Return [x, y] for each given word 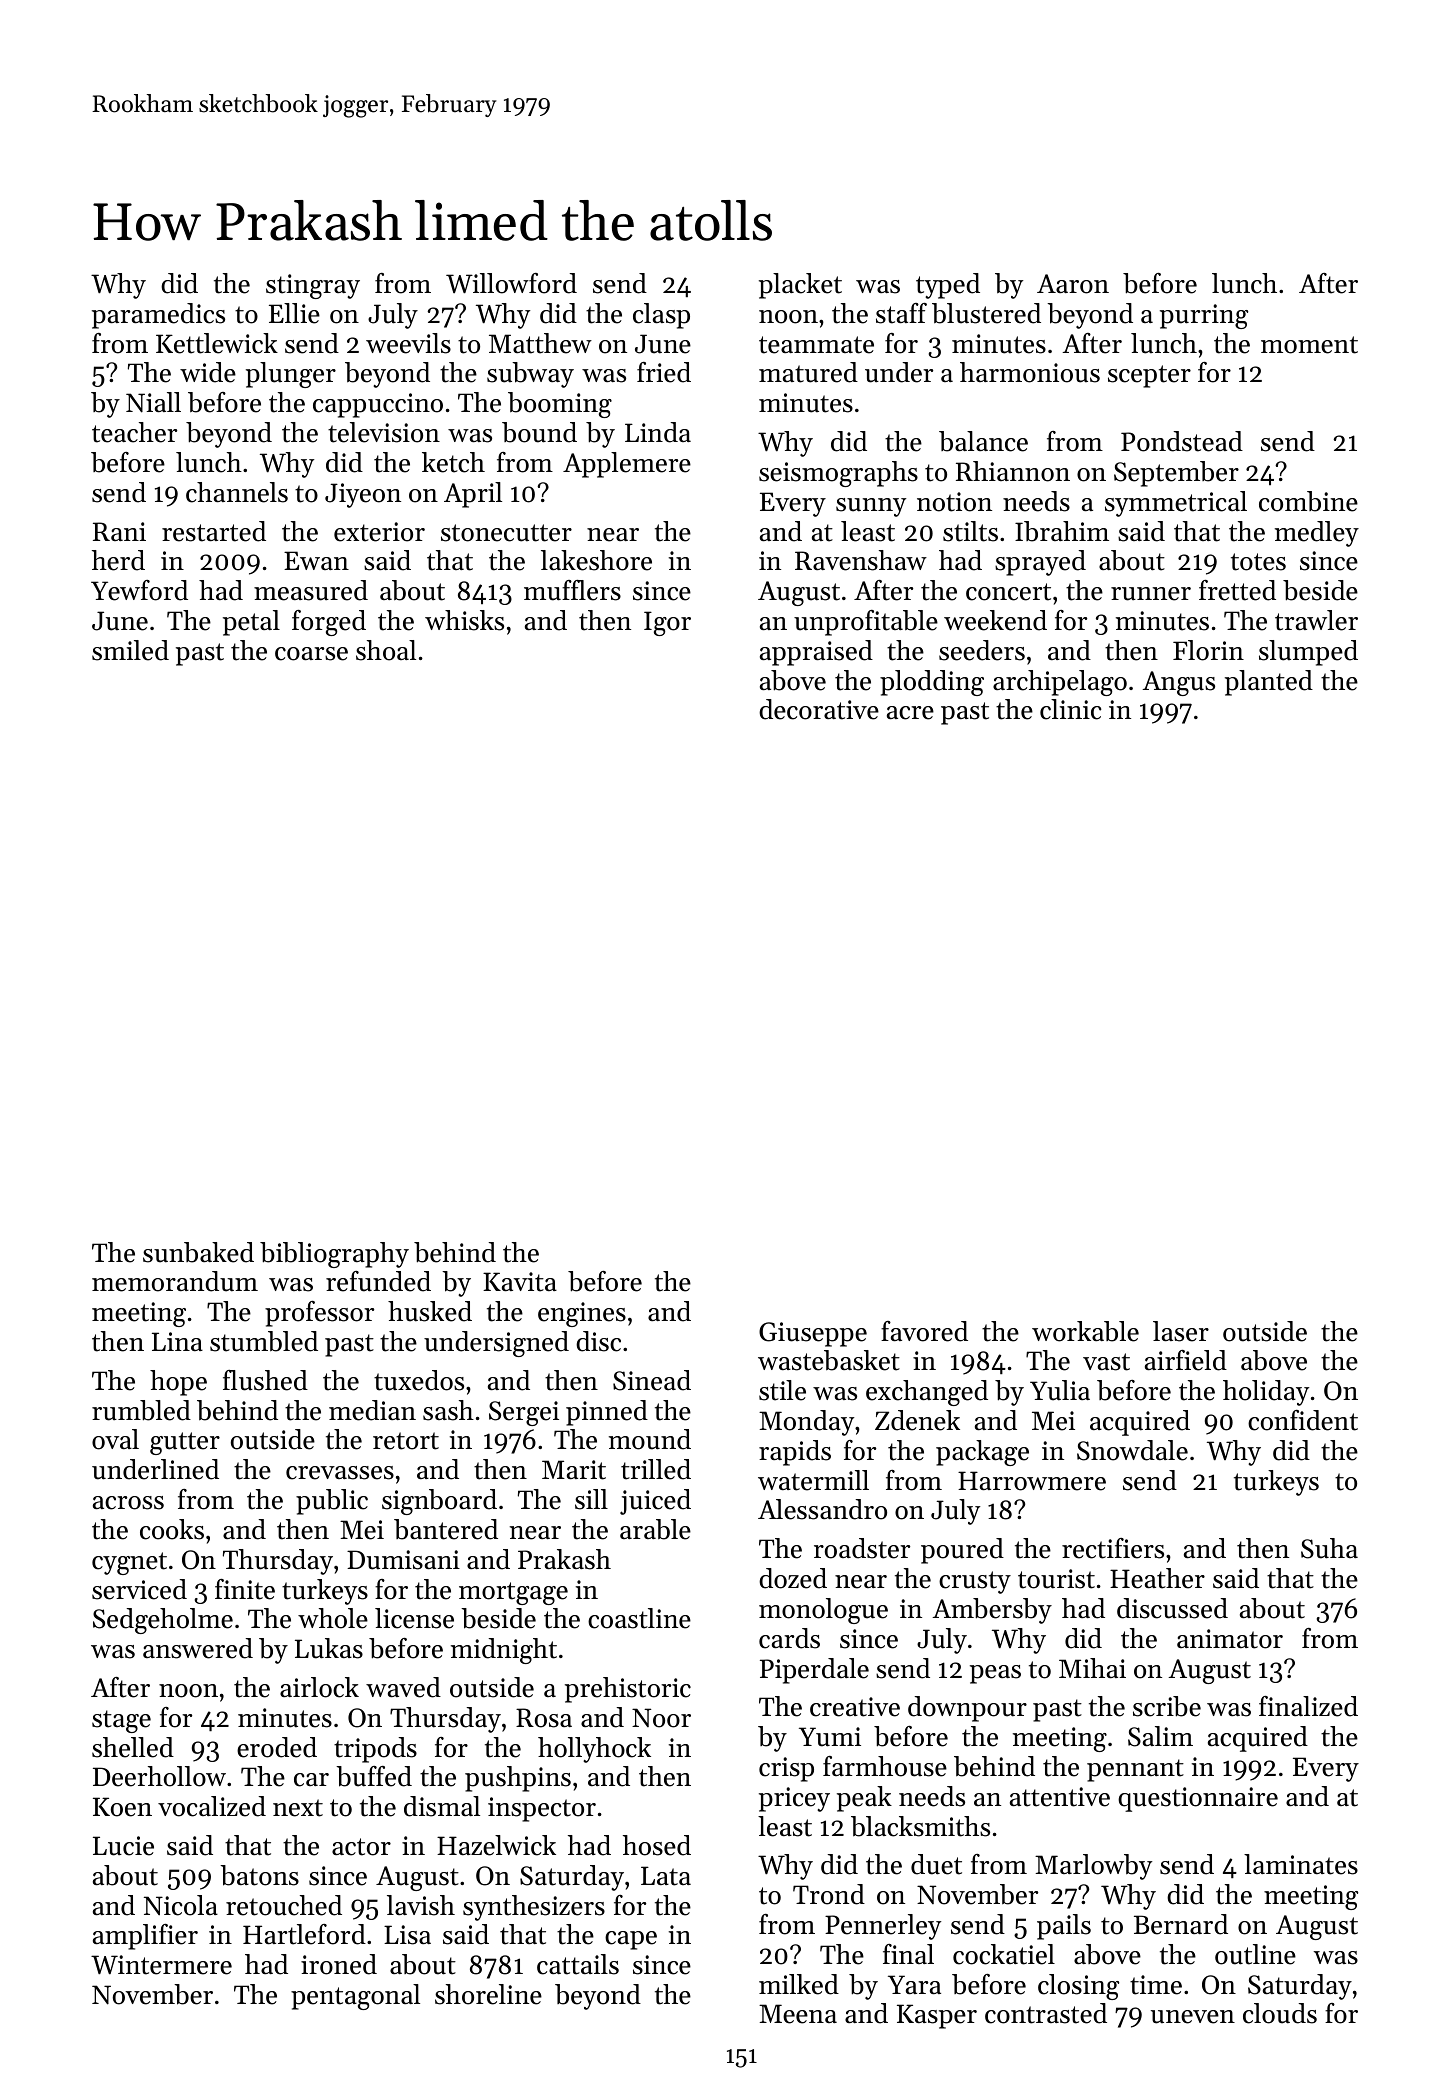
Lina [177, 1341]
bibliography [334, 1255]
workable [1085, 1331]
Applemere [627, 465]
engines [582, 1314]
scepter [1149, 376]
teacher [134, 432]
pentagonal [355, 1997]
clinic [1071, 709]
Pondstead [1182, 441]
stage [121, 1721]
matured [808, 372]
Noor [661, 1718]
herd [118, 560]
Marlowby [1093, 1867]
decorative [819, 709]
